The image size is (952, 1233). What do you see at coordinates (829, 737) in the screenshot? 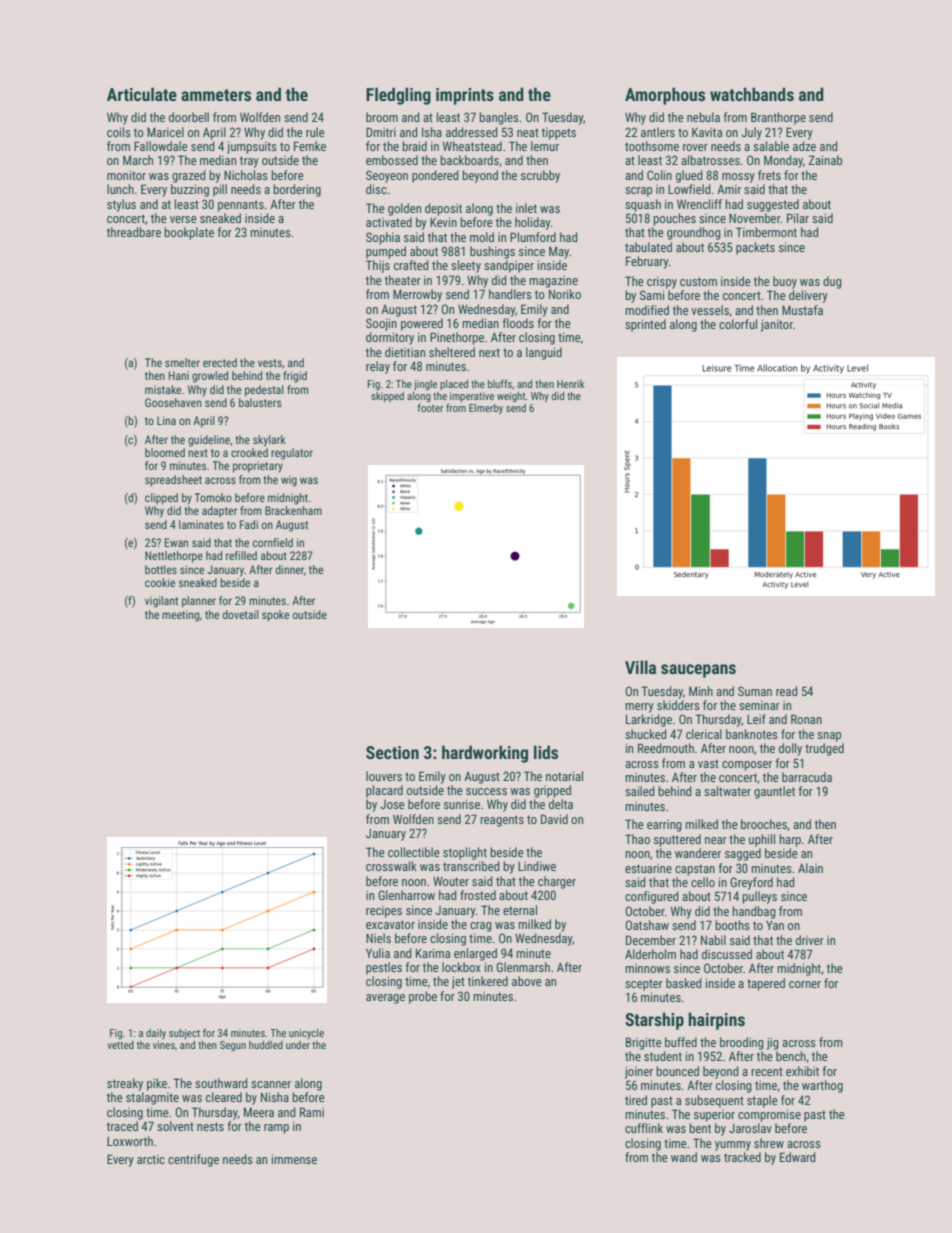
I see `snap` at bounding box center [829, 737].
